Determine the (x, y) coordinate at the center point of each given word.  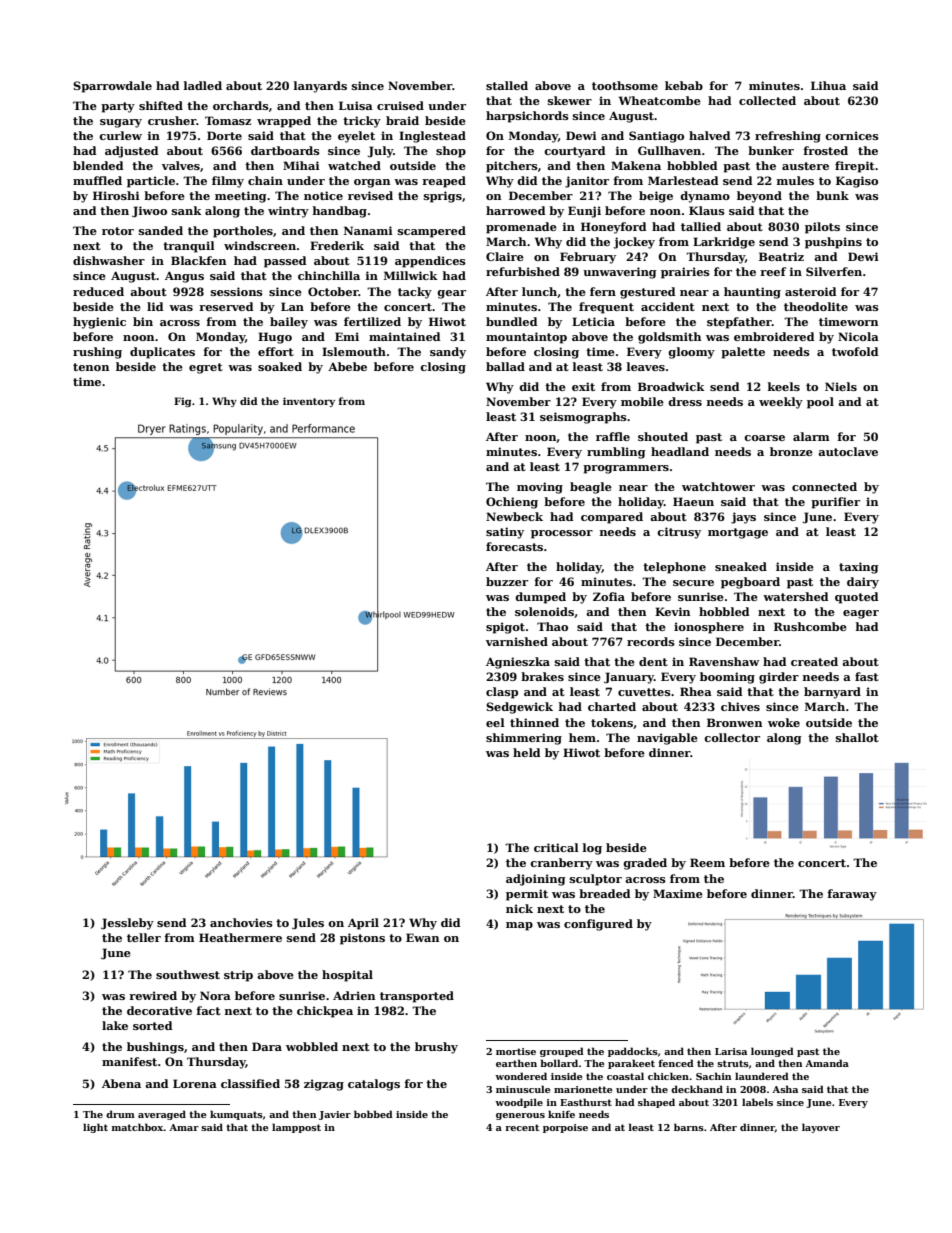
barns (689, 1127)
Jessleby (127, 924)
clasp (502, 693)
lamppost (296, 1128)
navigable (667, 739)
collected (767, 100)
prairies (685, 273)
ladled (203, 85)
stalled (507, 85)
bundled (512, 321)
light (95, 1128)
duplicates (162, 353)
